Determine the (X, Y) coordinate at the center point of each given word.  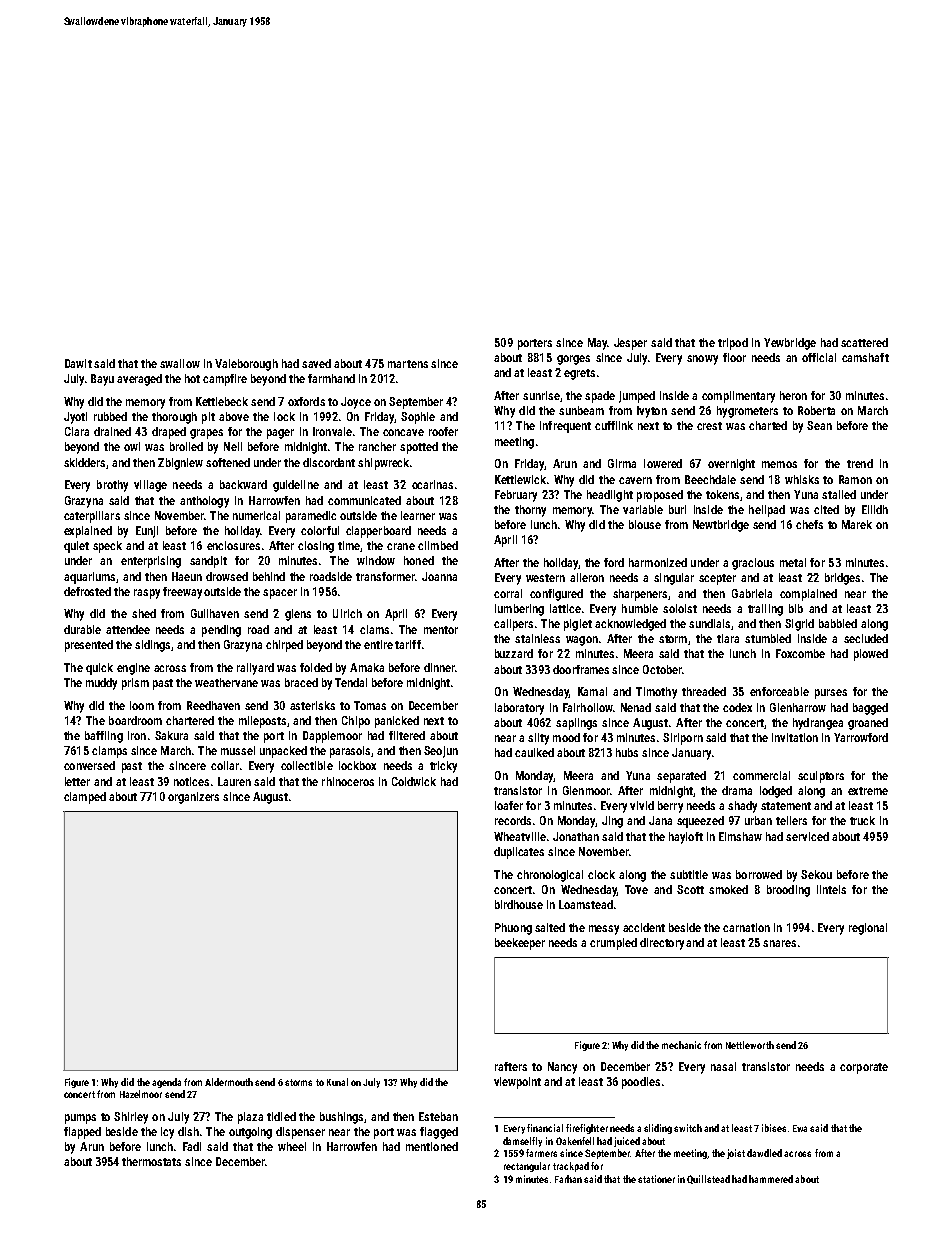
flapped (82, 1133)
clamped (85, 798)
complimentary (738, 397)
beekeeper (520, 944)
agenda (166, 1083)
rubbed (110, 416)
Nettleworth (750, 1045)
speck (107, 547)
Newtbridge (721, 526)
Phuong (513, 929)
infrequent (565, 427)
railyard (255, 669)
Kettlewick (520, 479)
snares (779, 943)
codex (737, 707)
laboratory (519, 709)
